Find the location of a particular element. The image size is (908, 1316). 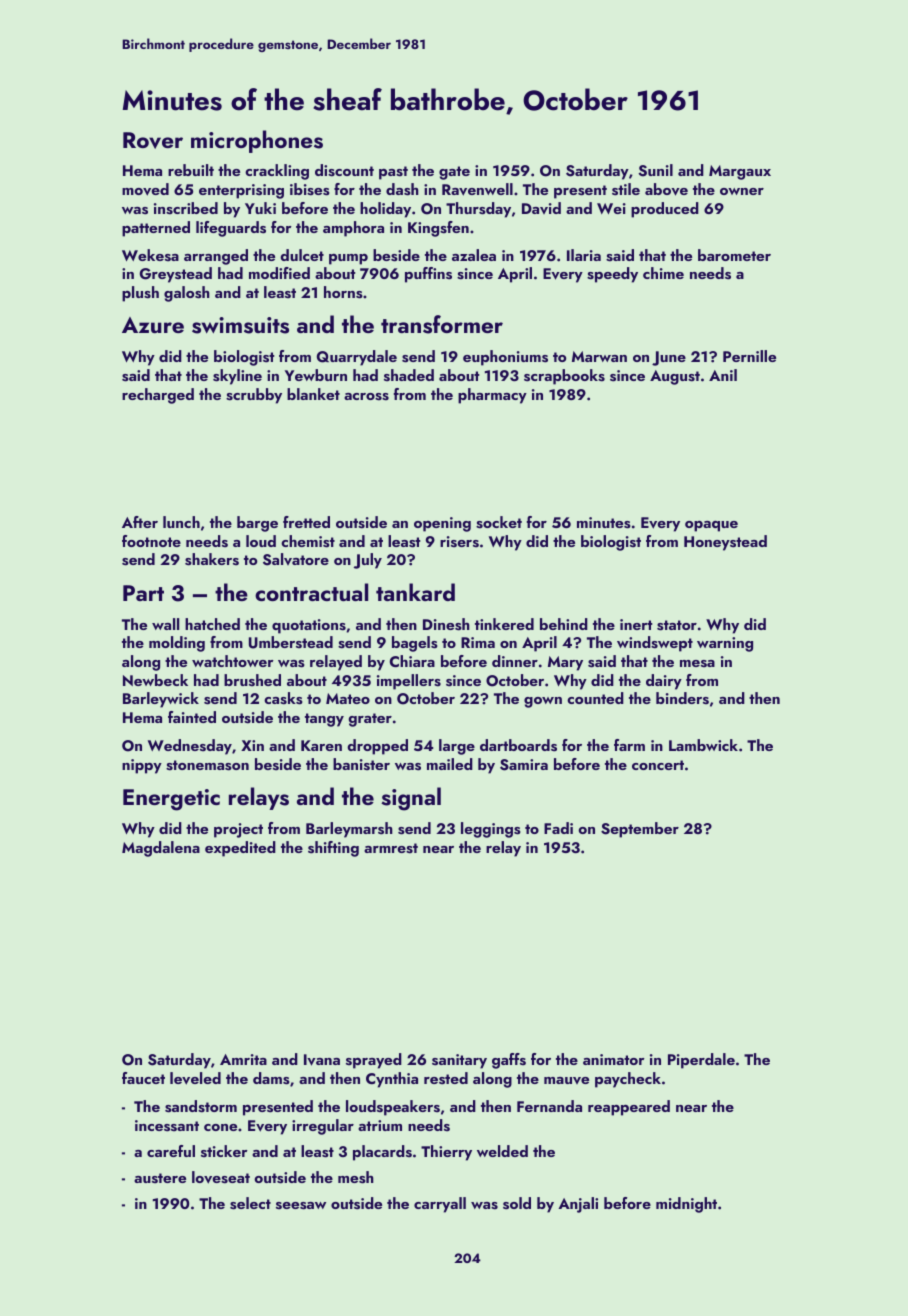

Piperdale is located at coordinates (701, 1061).
